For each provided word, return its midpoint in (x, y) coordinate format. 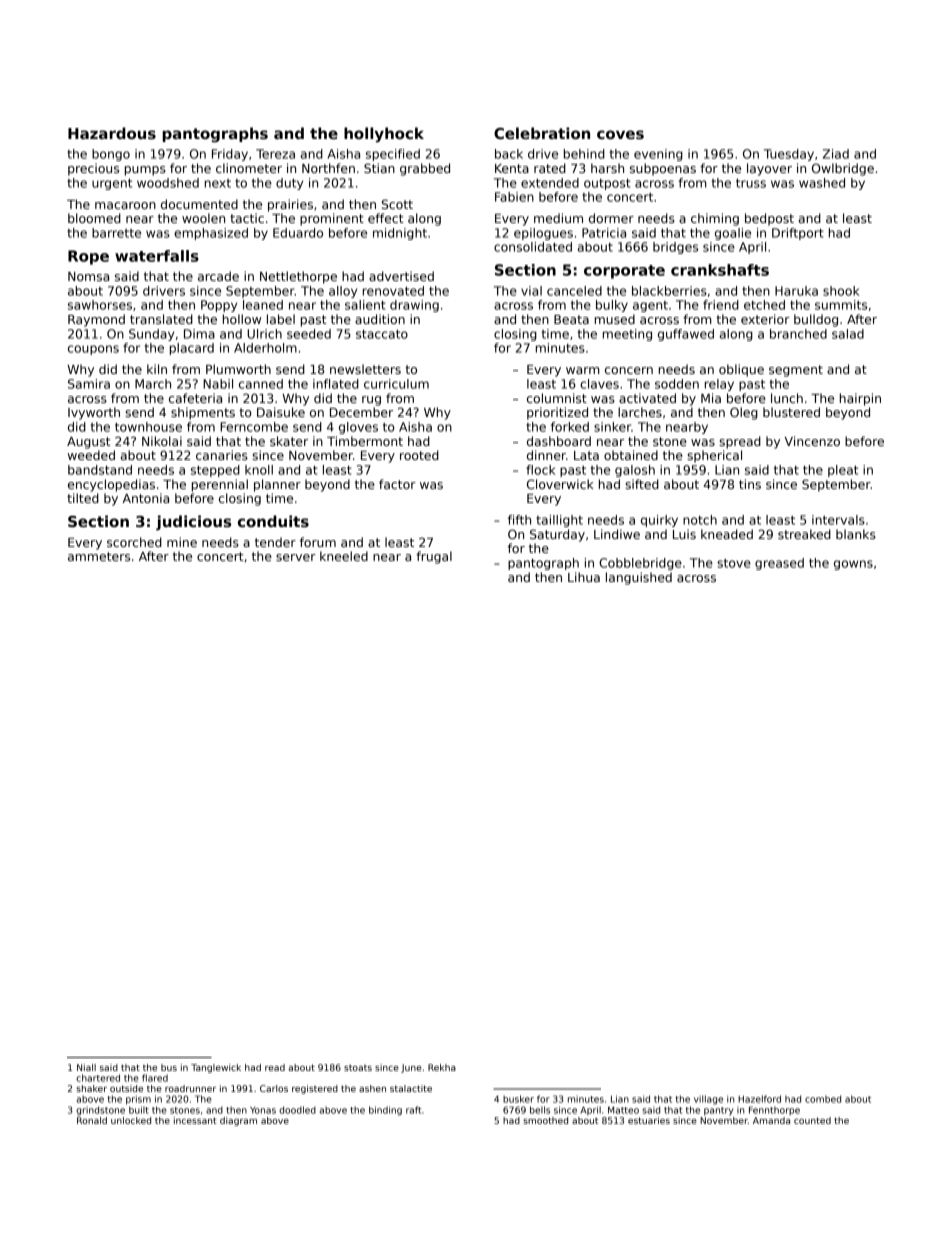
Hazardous (112, 133)
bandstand (100, 470)
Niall (86, 1067)
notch (700, 520)
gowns (853, 565)
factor (397, 484)
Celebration (542, 133)
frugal (434, 557)
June (411, 1068)
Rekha (442, 1067)
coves (620, 134)
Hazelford (759, 1099)
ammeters (99, 556)
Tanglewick (216, 1068)
